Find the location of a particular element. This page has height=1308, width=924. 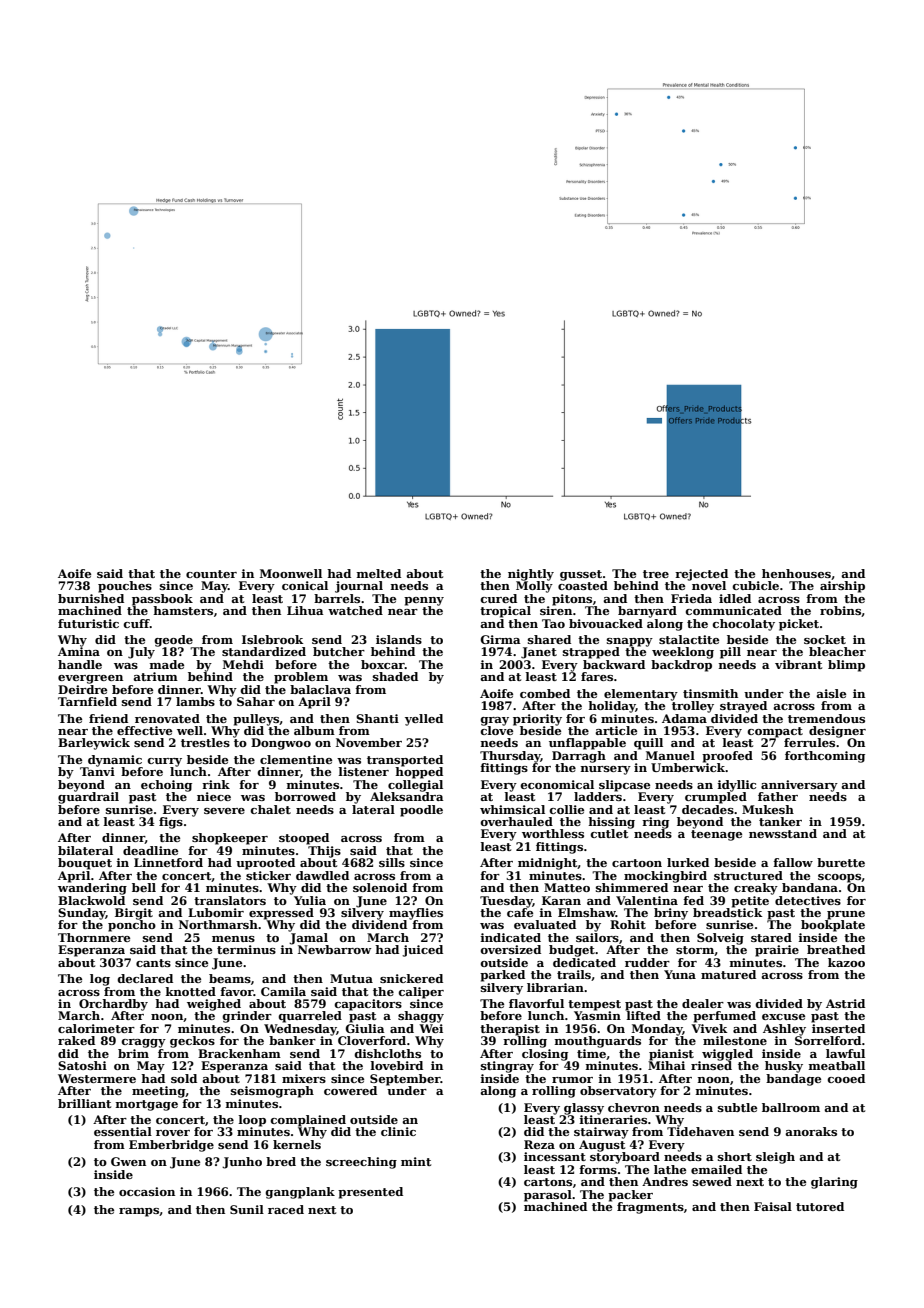

raced is located at coordinates (286, 1209).
